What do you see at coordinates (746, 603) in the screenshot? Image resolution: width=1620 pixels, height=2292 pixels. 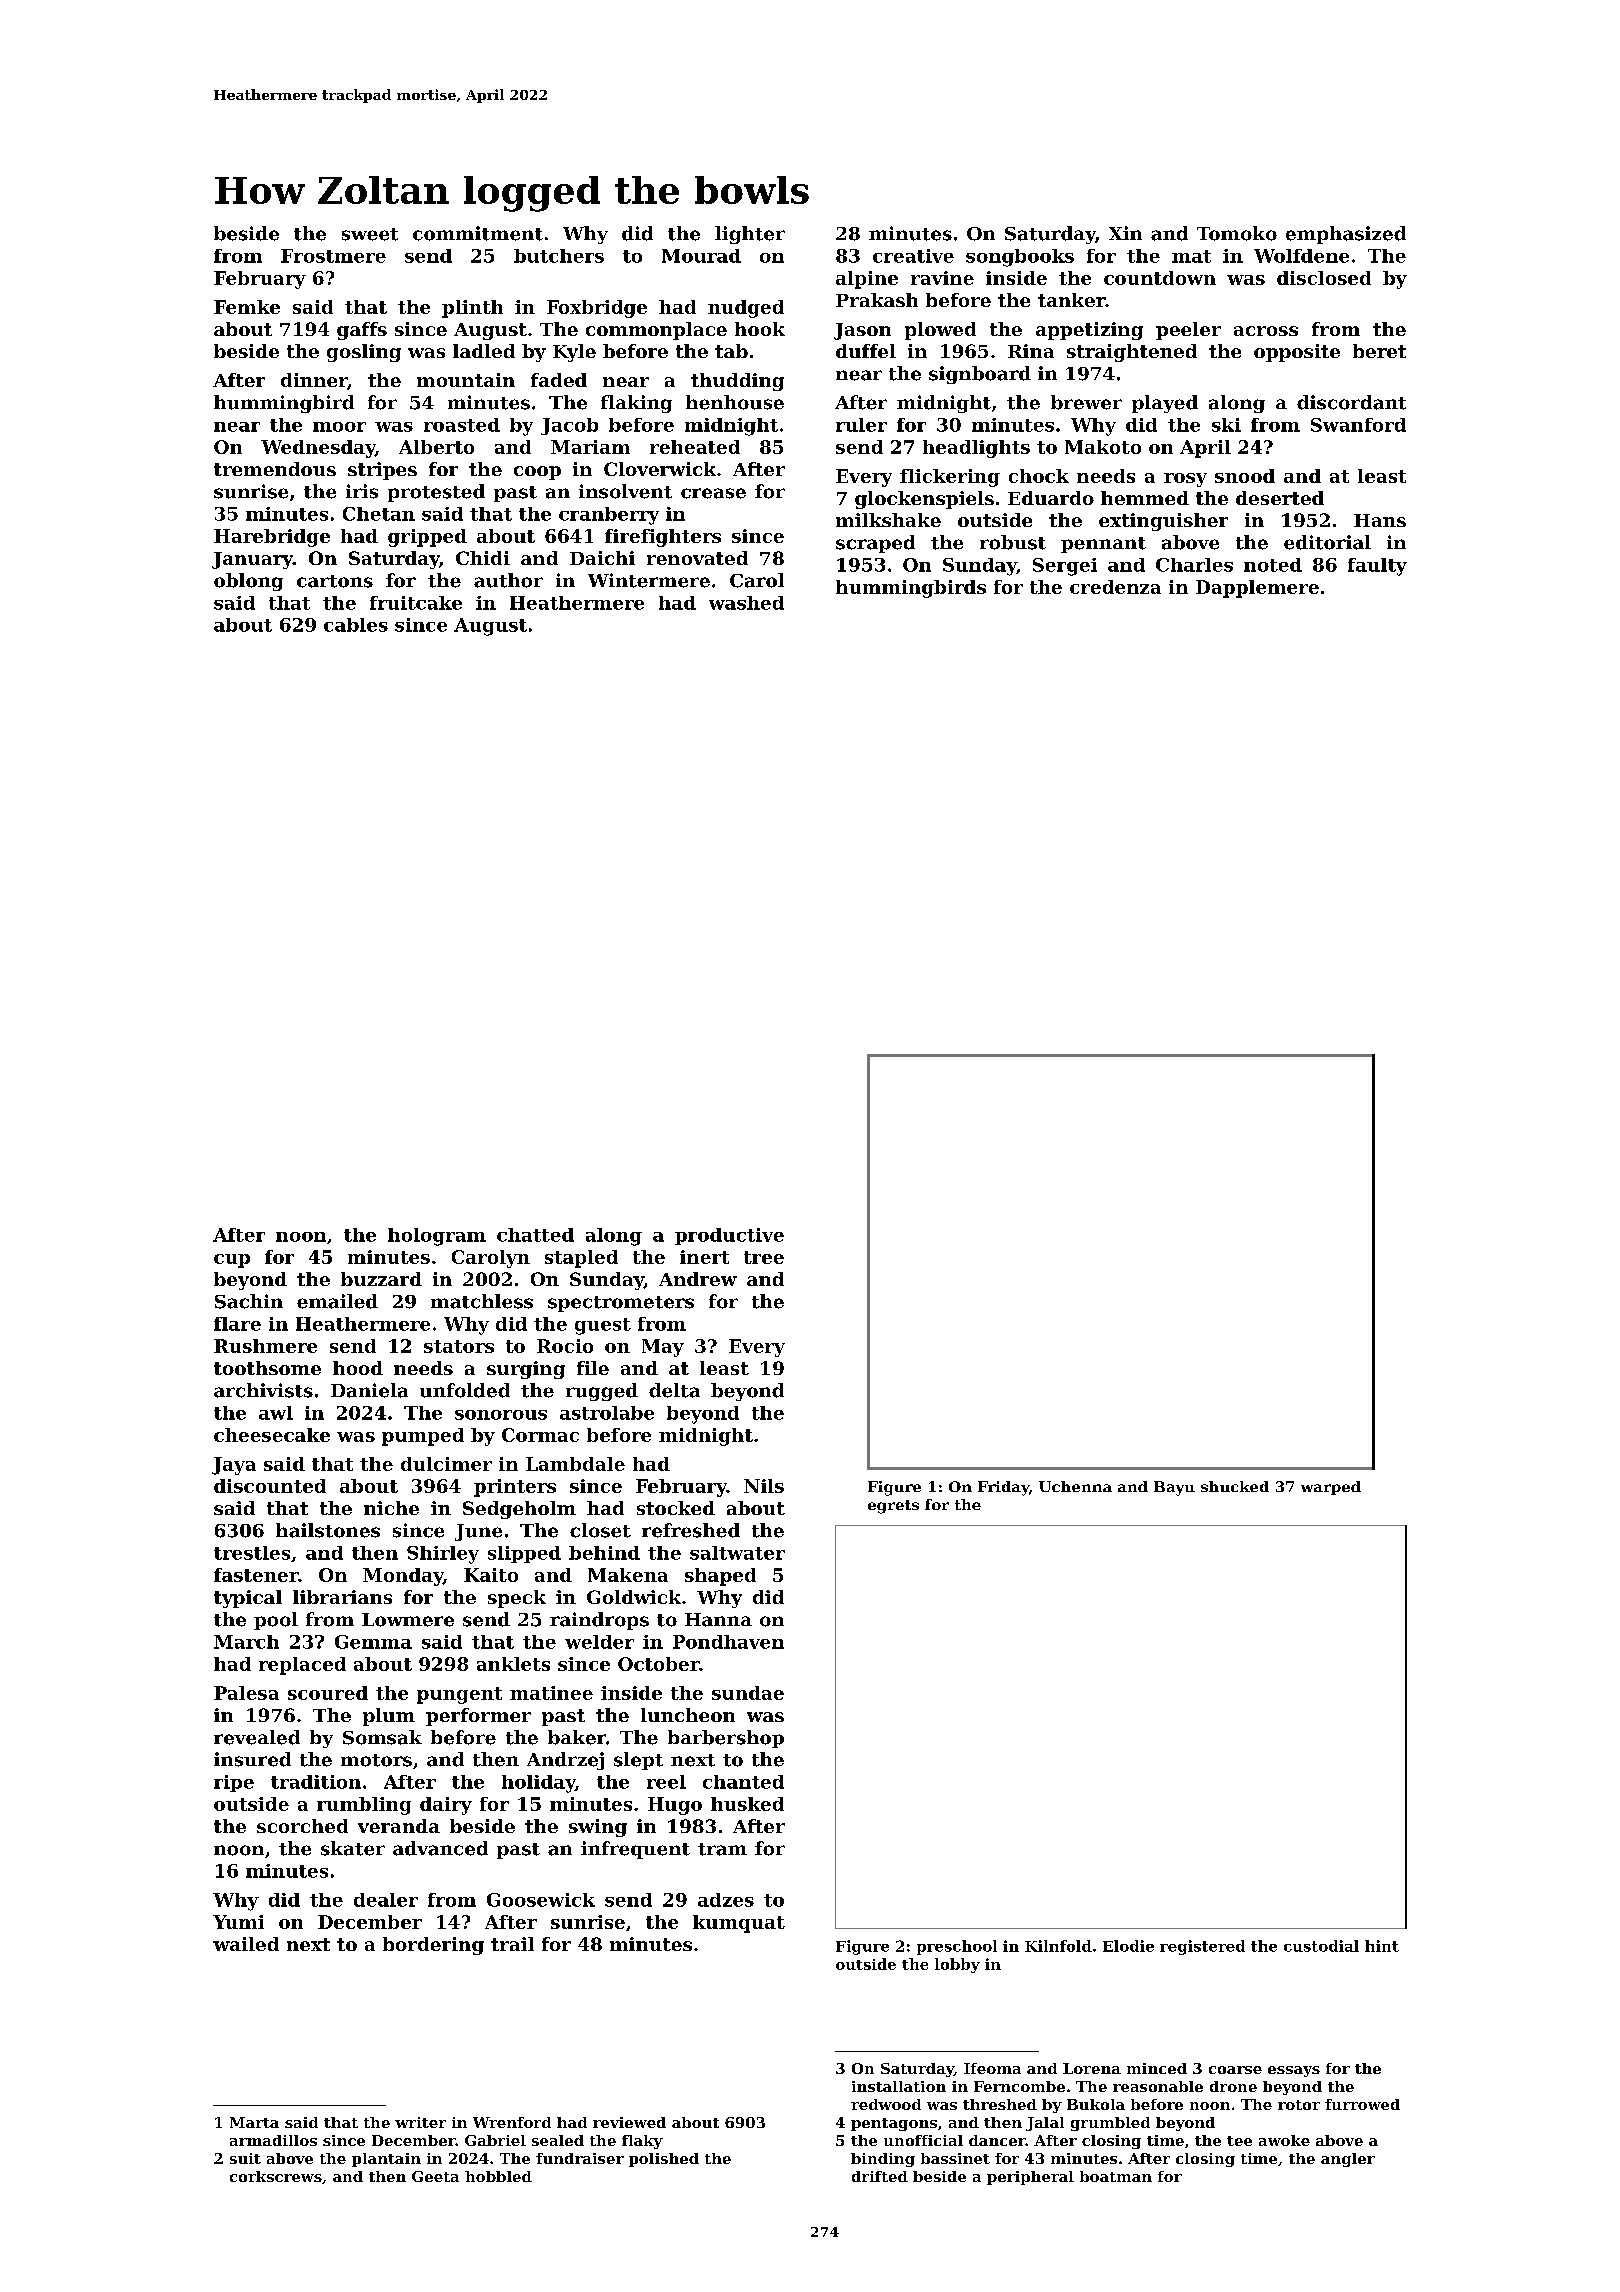 I see `washed` at bounding box center [746, 603].
